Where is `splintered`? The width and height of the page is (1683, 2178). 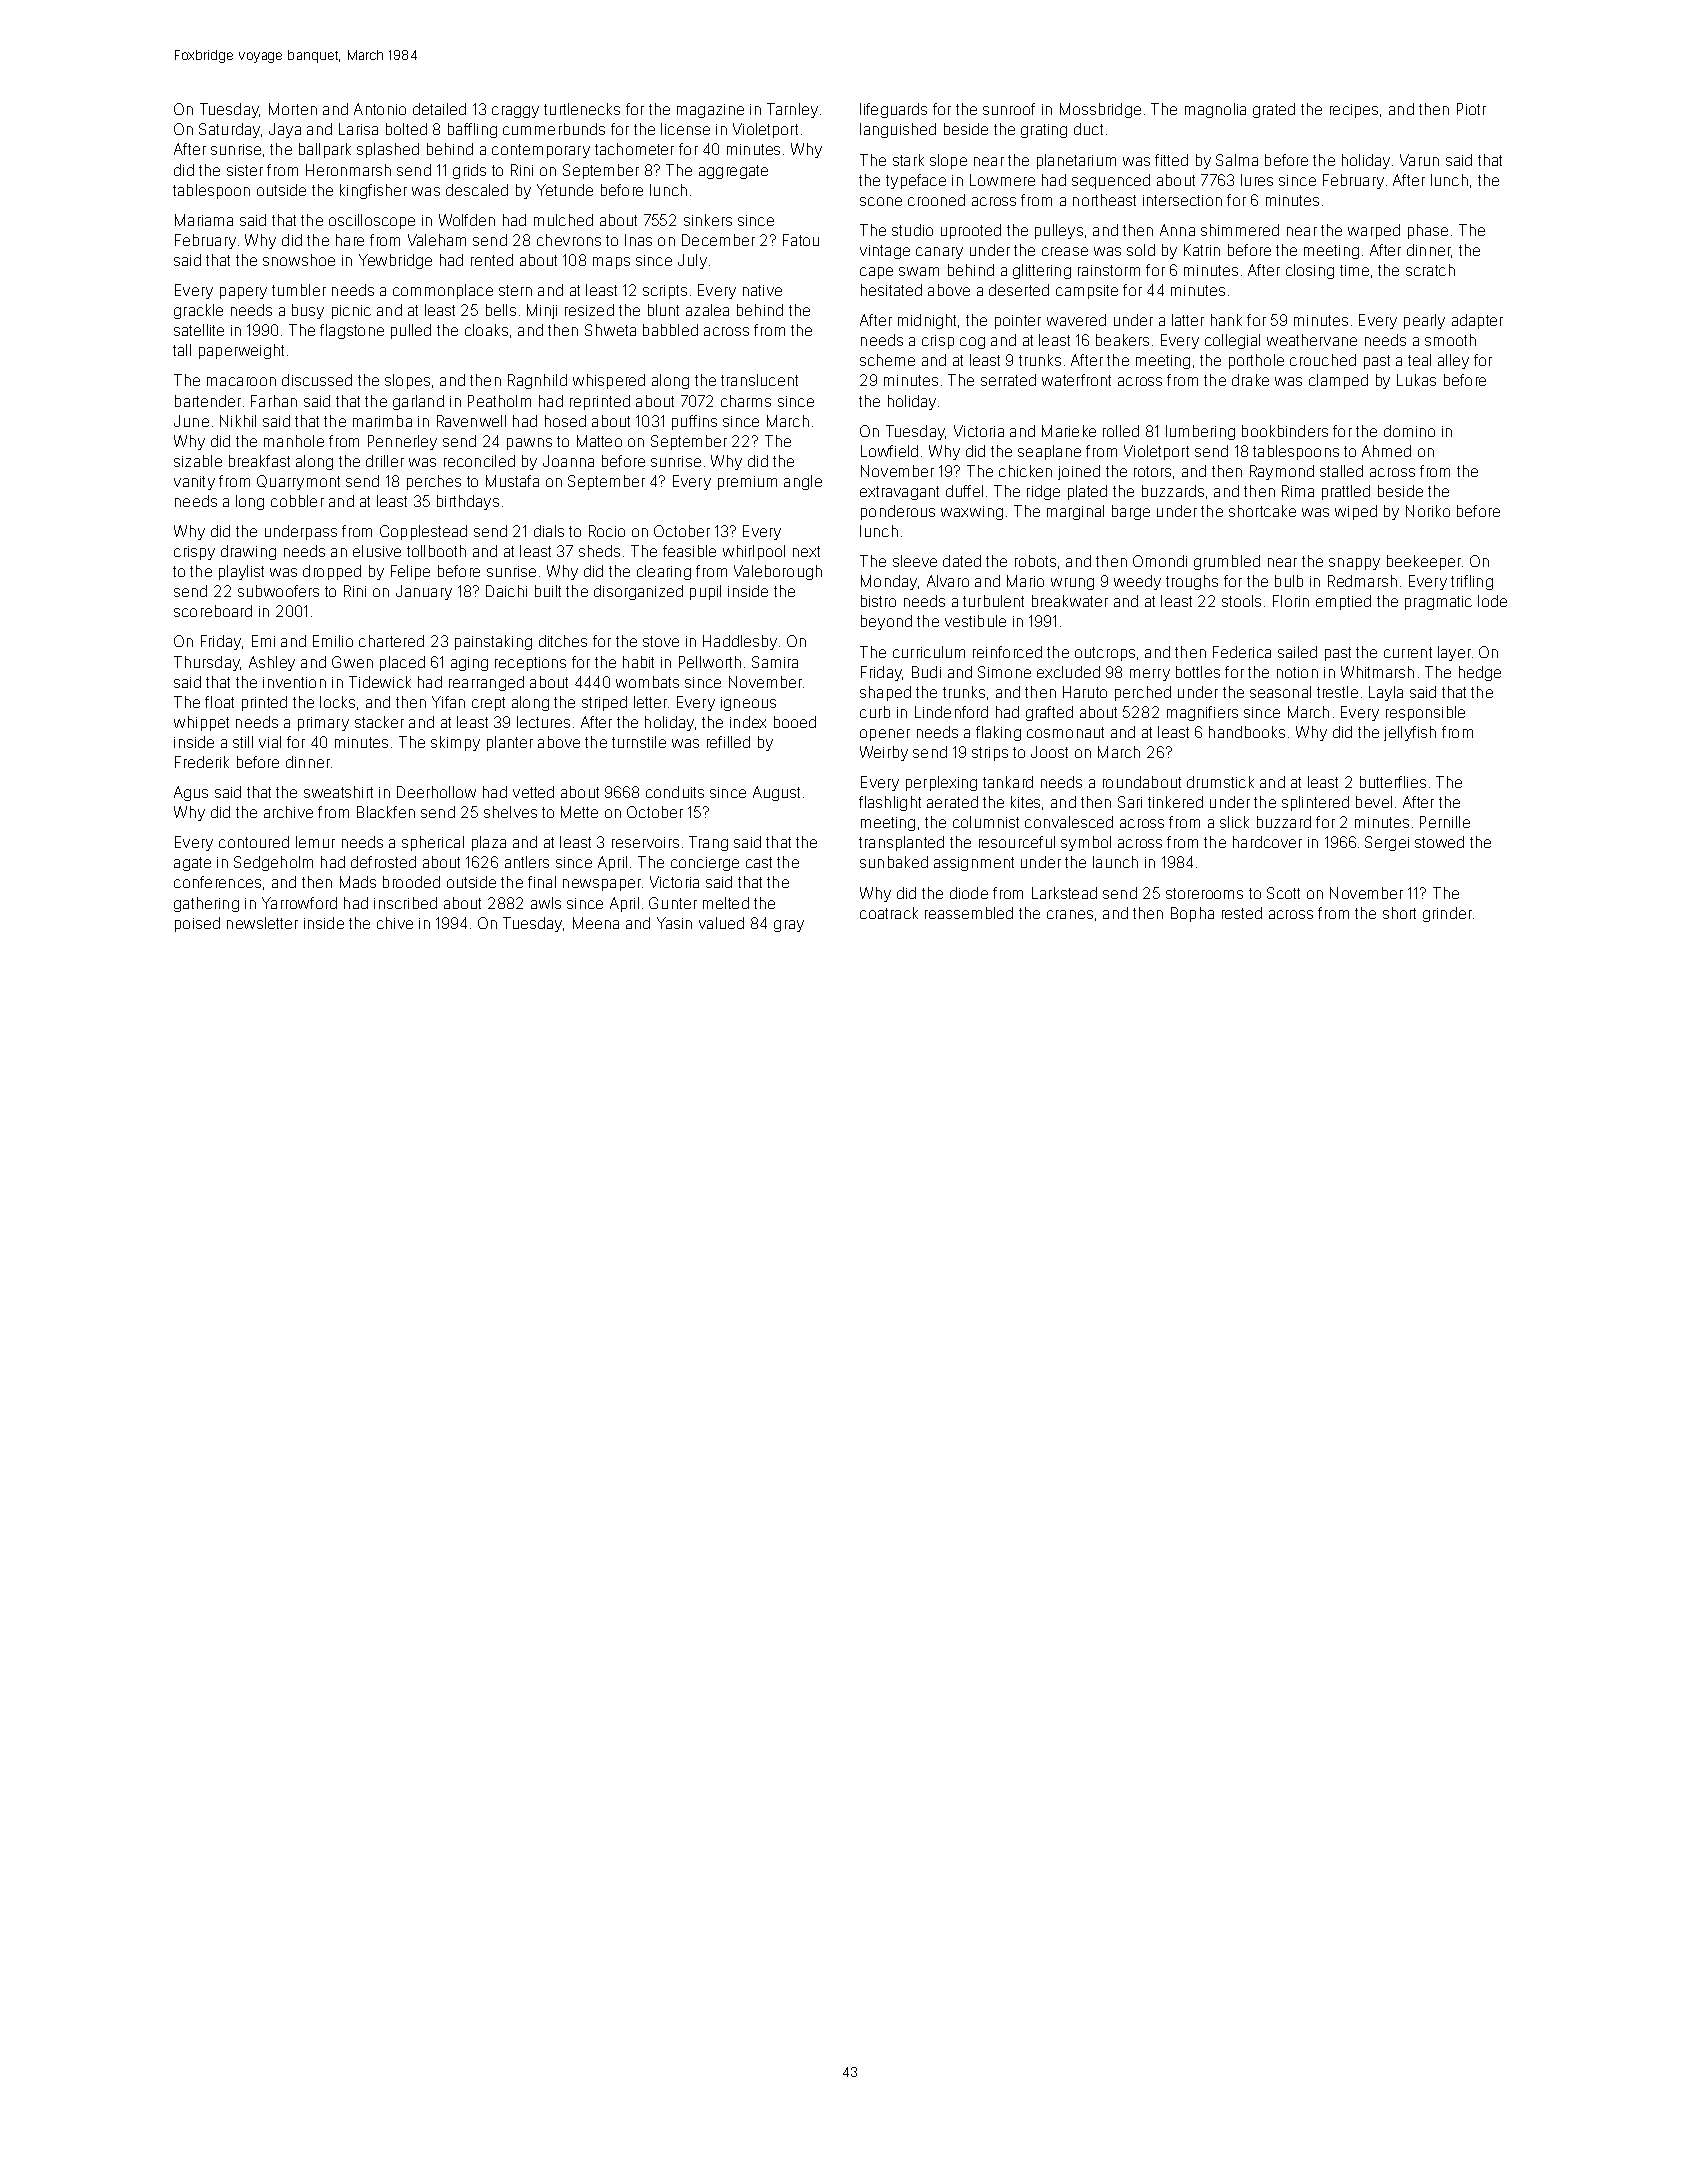 splintered is located at coordinates (1315, 803).
